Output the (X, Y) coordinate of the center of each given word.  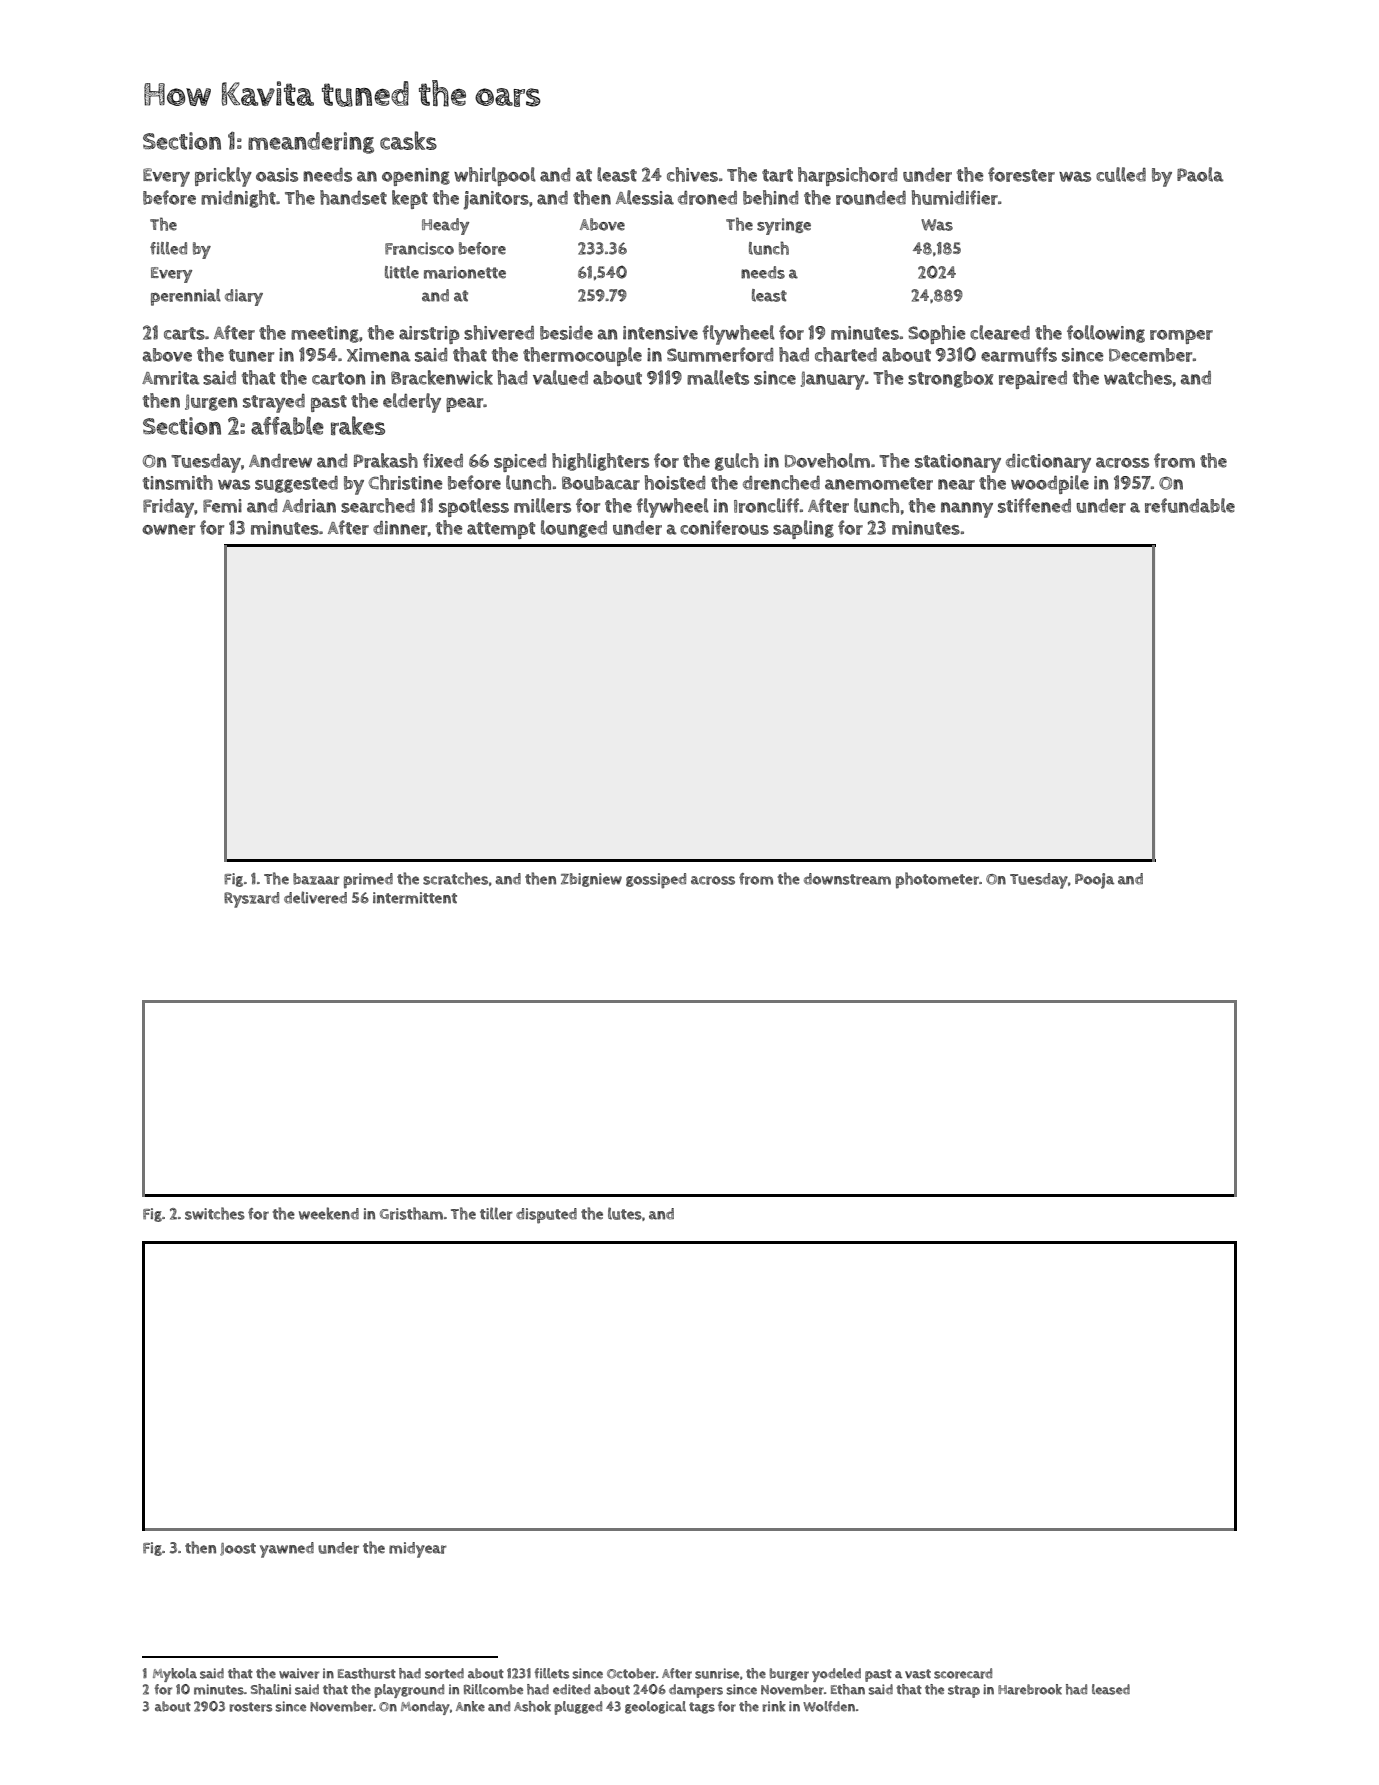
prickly (223, 177)
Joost (238, 1549)
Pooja (1094, 881)
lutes (625, 1213)
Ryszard (251, 900)
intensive (660, 333)
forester (1021, 174)
